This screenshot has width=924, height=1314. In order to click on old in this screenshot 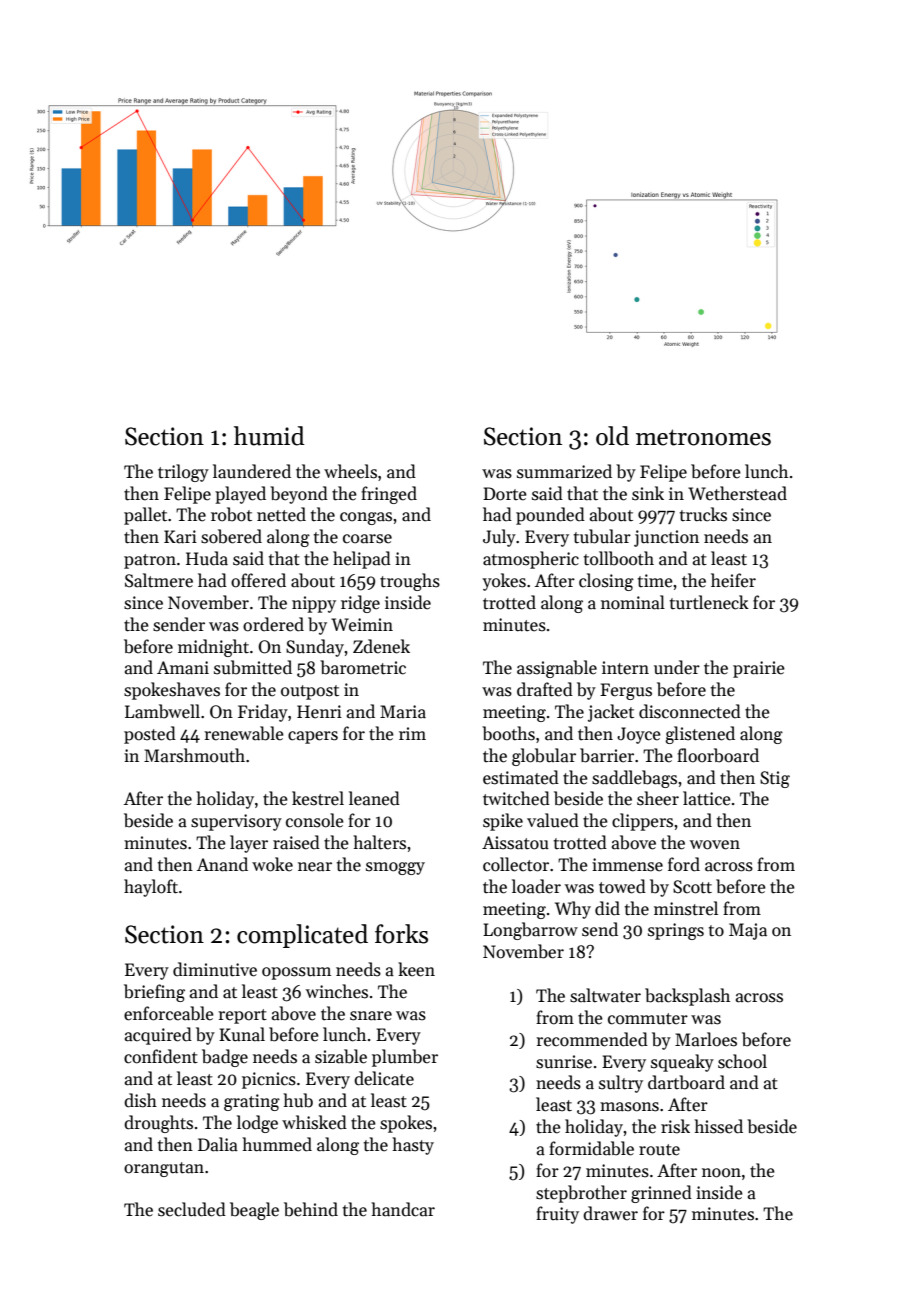, I will do `click(612, 436)`.
